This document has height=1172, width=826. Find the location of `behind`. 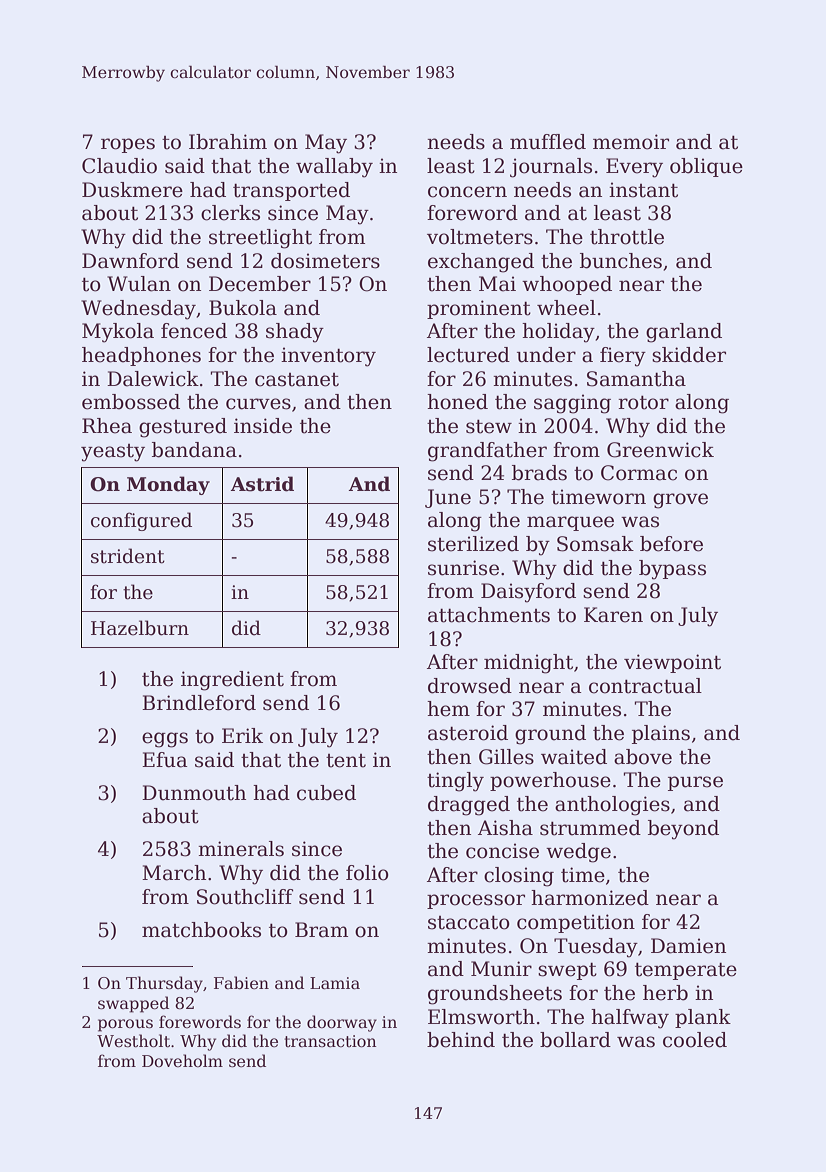

behind is located at coordinates (461, 1040).
